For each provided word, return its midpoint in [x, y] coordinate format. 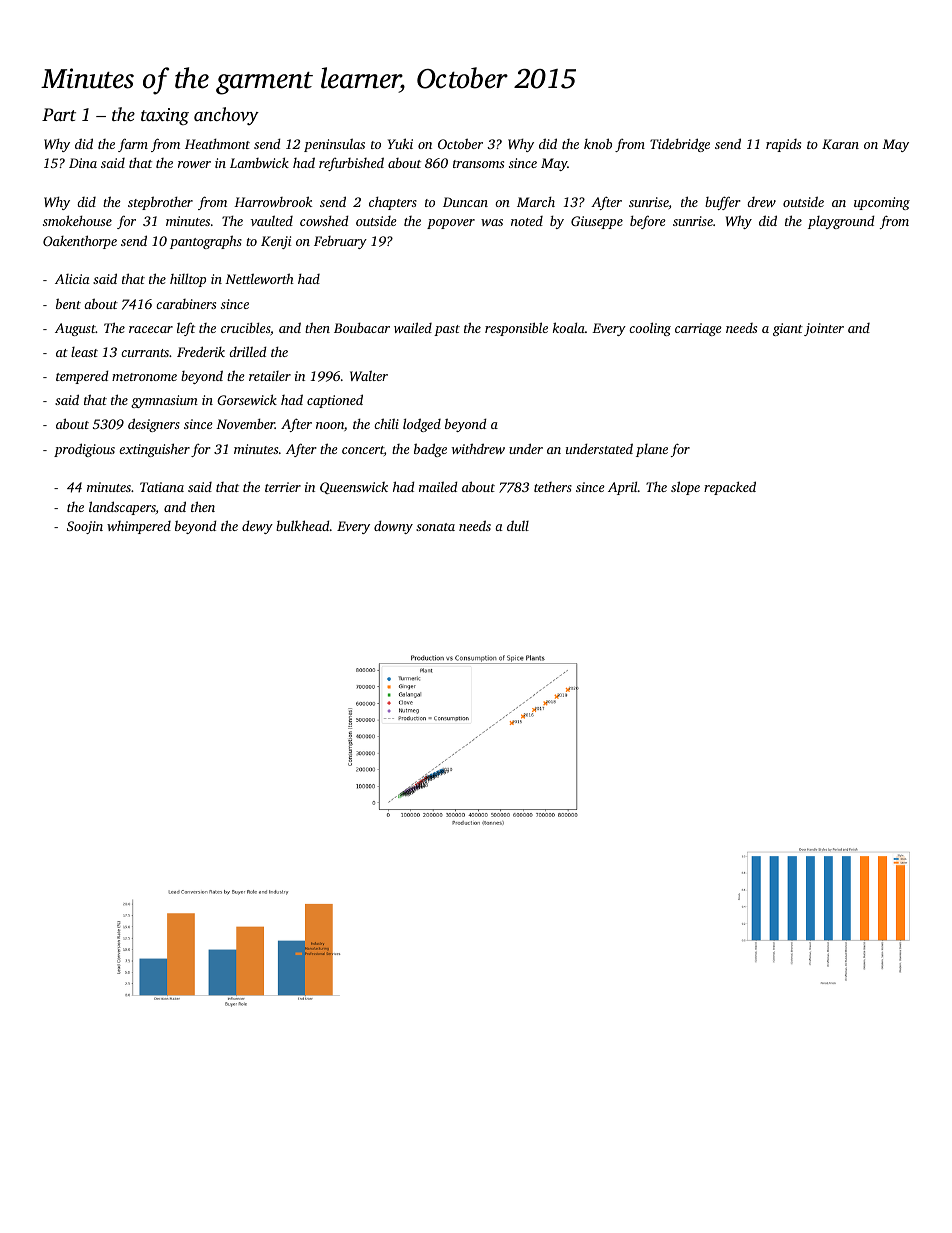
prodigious [84, 450]
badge [430, 450]
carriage [698, 329]
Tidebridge [680, 145]
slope [685, 488]
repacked [730, 488]
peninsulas [334, 145]
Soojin [85, 527]
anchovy [226, 116]
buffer [723, 203]
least [84, 352]
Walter [369, 375]
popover [451, 224]
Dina [83, 163]
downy [393, 527]
